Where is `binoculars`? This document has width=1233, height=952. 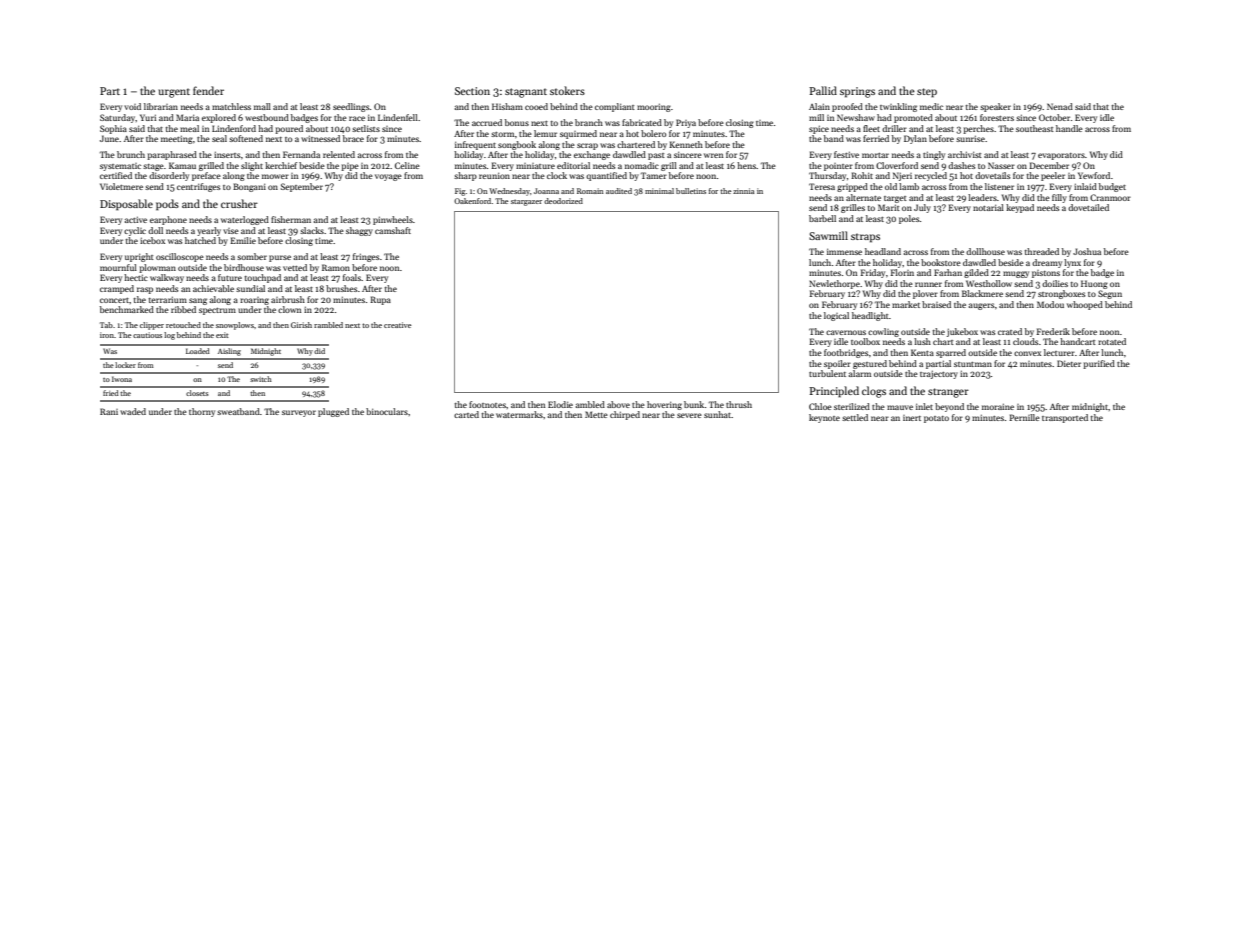 binoculars is located at coordinates (387, 411).
